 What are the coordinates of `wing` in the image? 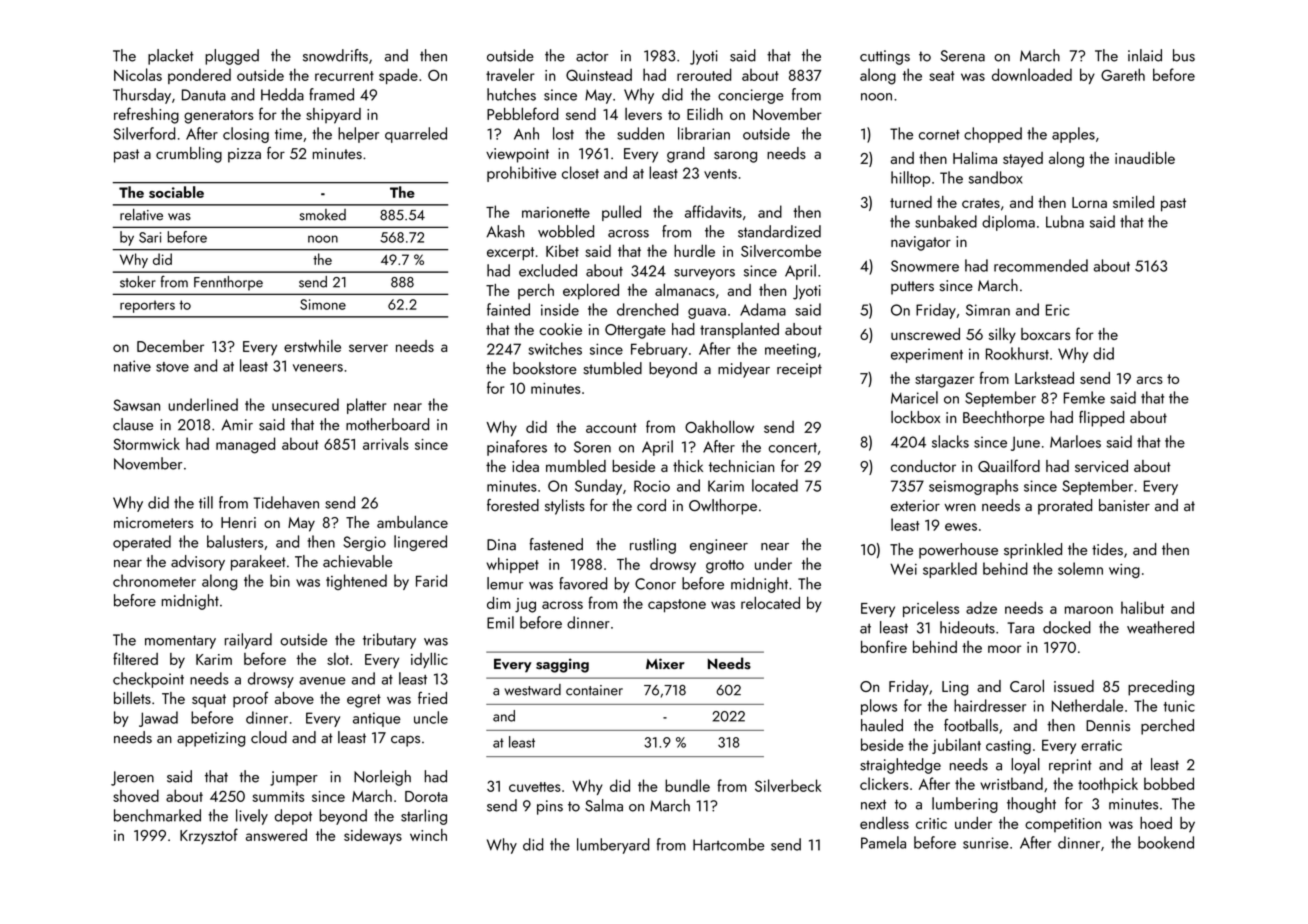 It's located at (1124, 571).
